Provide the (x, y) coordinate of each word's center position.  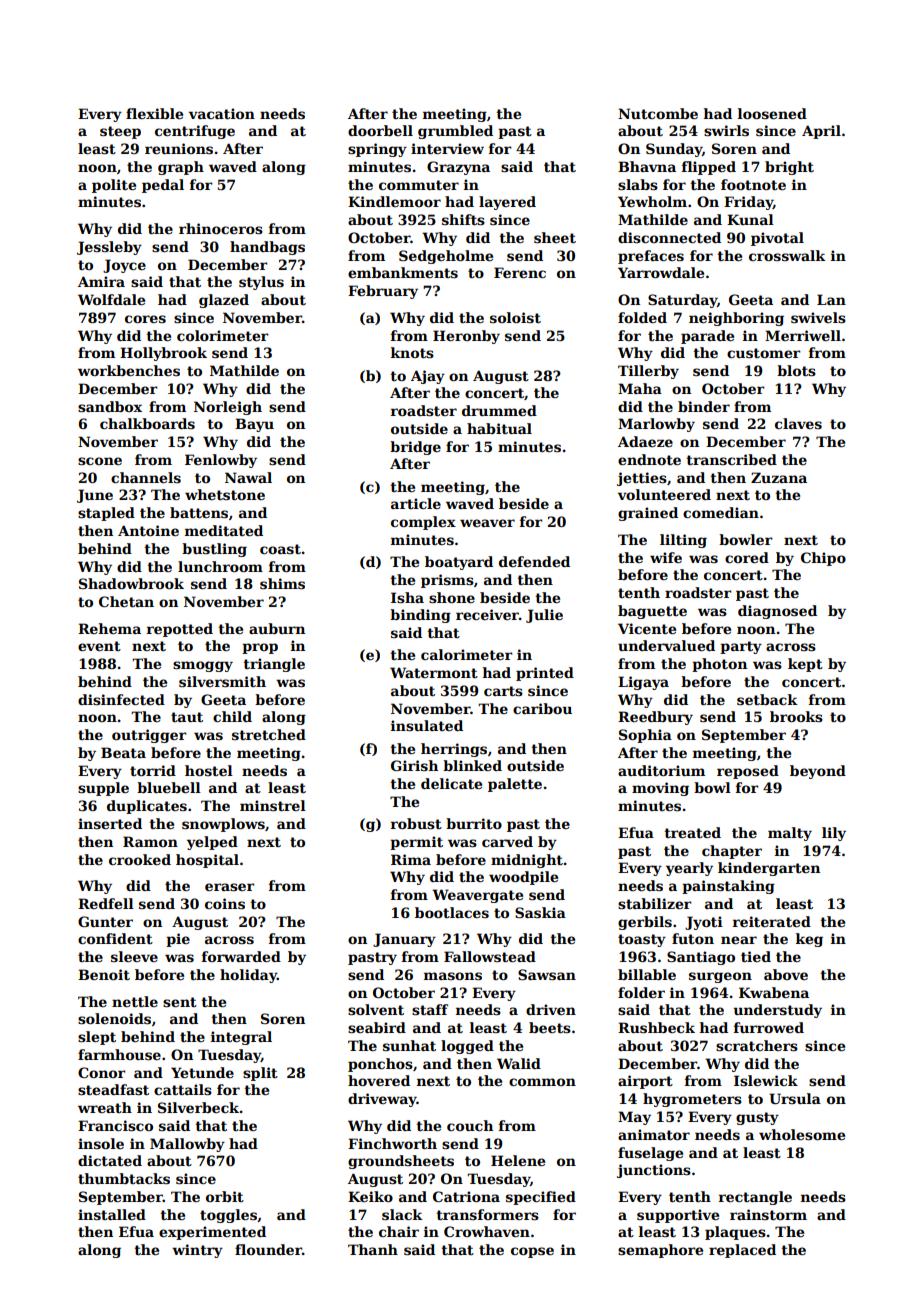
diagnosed (777, 612)
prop (260, 648)
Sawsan (547, 974)
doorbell (380, 130)
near (739, 940)
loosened (772, 113)
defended (534, 561)
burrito (474, 823)
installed (112, 1214)
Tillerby (648, 372)
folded (642, 317)
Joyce (124, 266)
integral (241, 1038)
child (232, 716)
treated (692, 832)
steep (120, 132)
